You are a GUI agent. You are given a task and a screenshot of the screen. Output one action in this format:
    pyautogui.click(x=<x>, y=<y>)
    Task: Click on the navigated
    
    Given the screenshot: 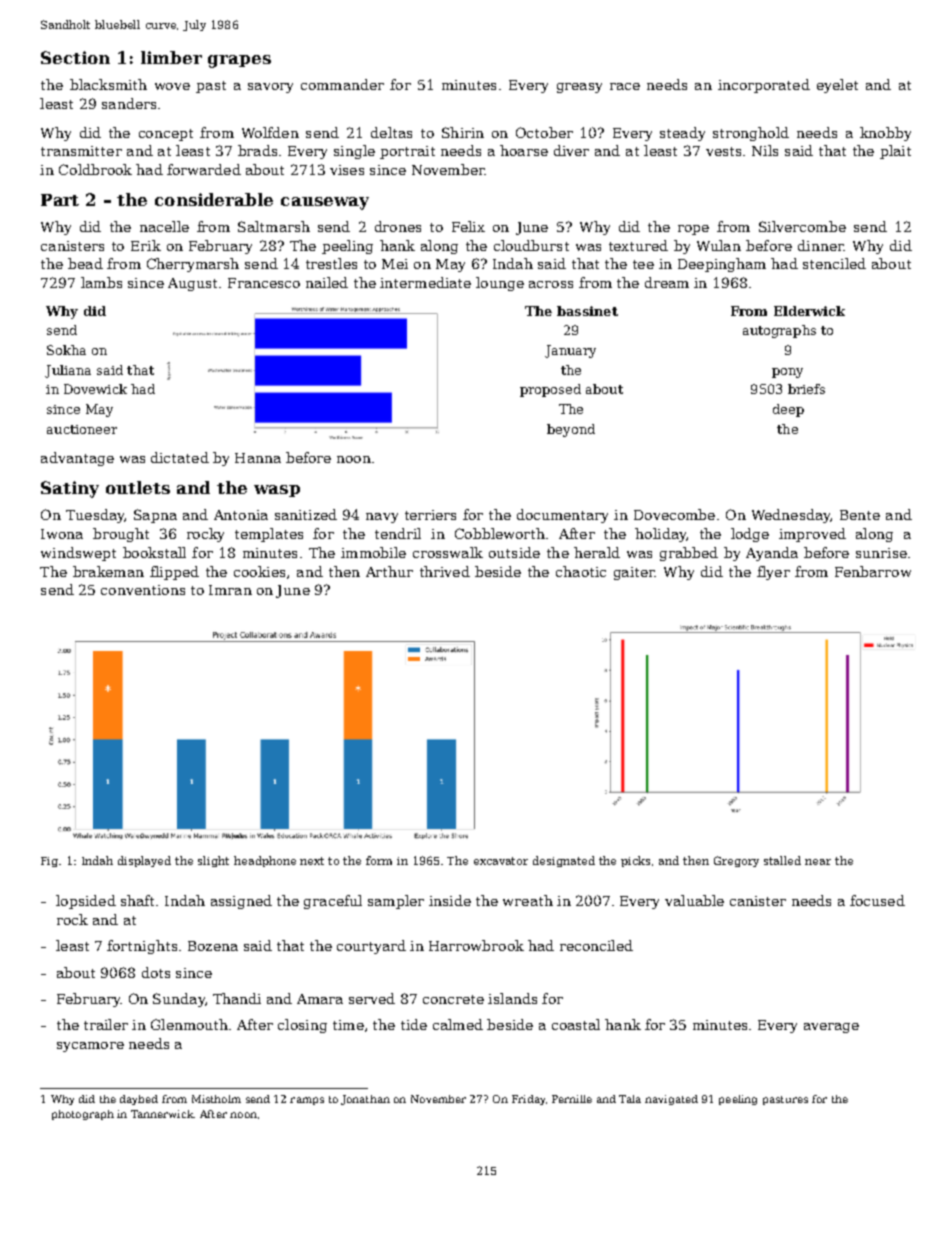 What is the action you would take?
    pyautogui.click(x=671, y=1100)
